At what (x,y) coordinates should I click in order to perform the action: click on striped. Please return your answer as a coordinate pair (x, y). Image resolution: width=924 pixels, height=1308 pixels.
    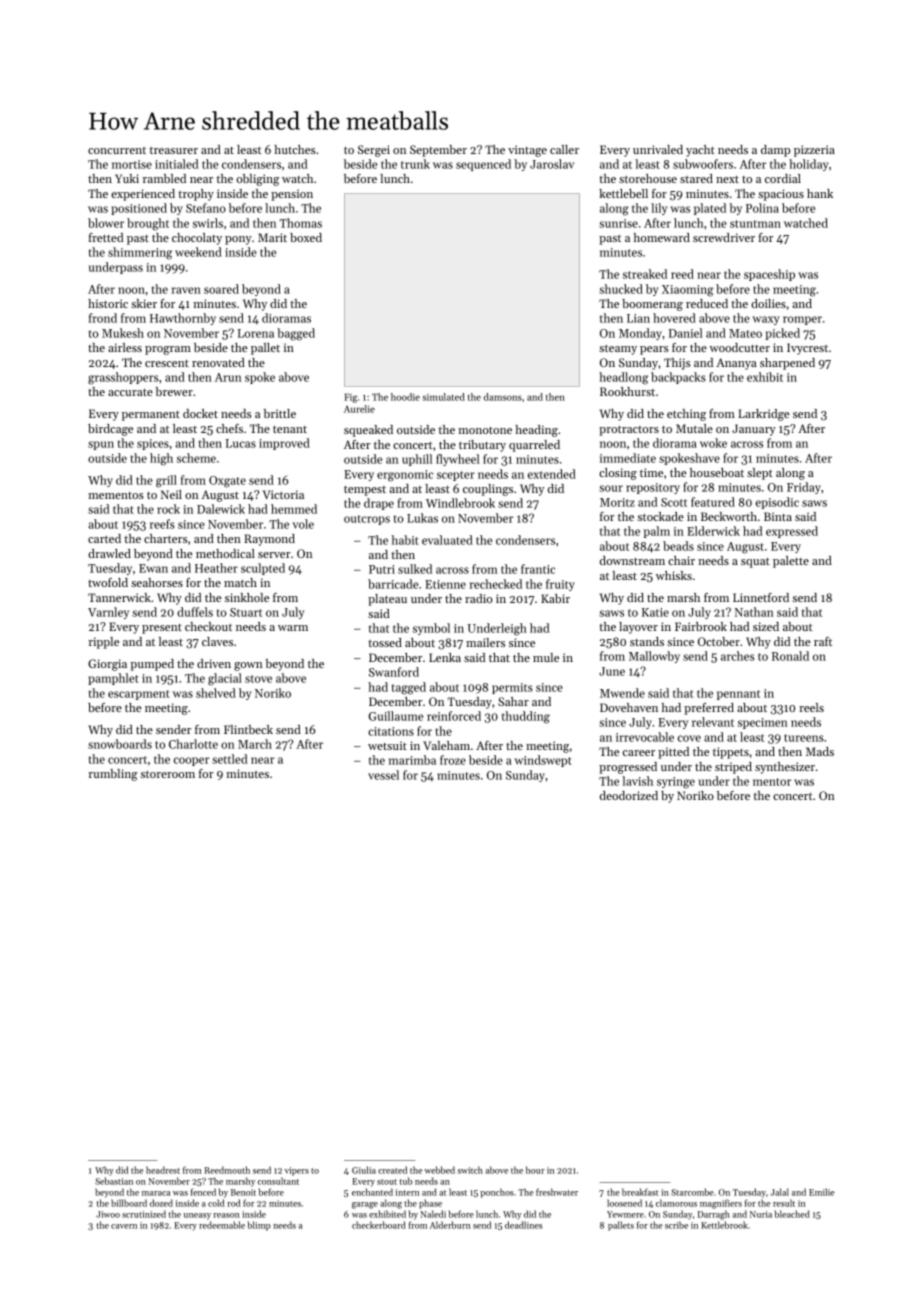
    Looking at the image, I should click on (733, 768).
